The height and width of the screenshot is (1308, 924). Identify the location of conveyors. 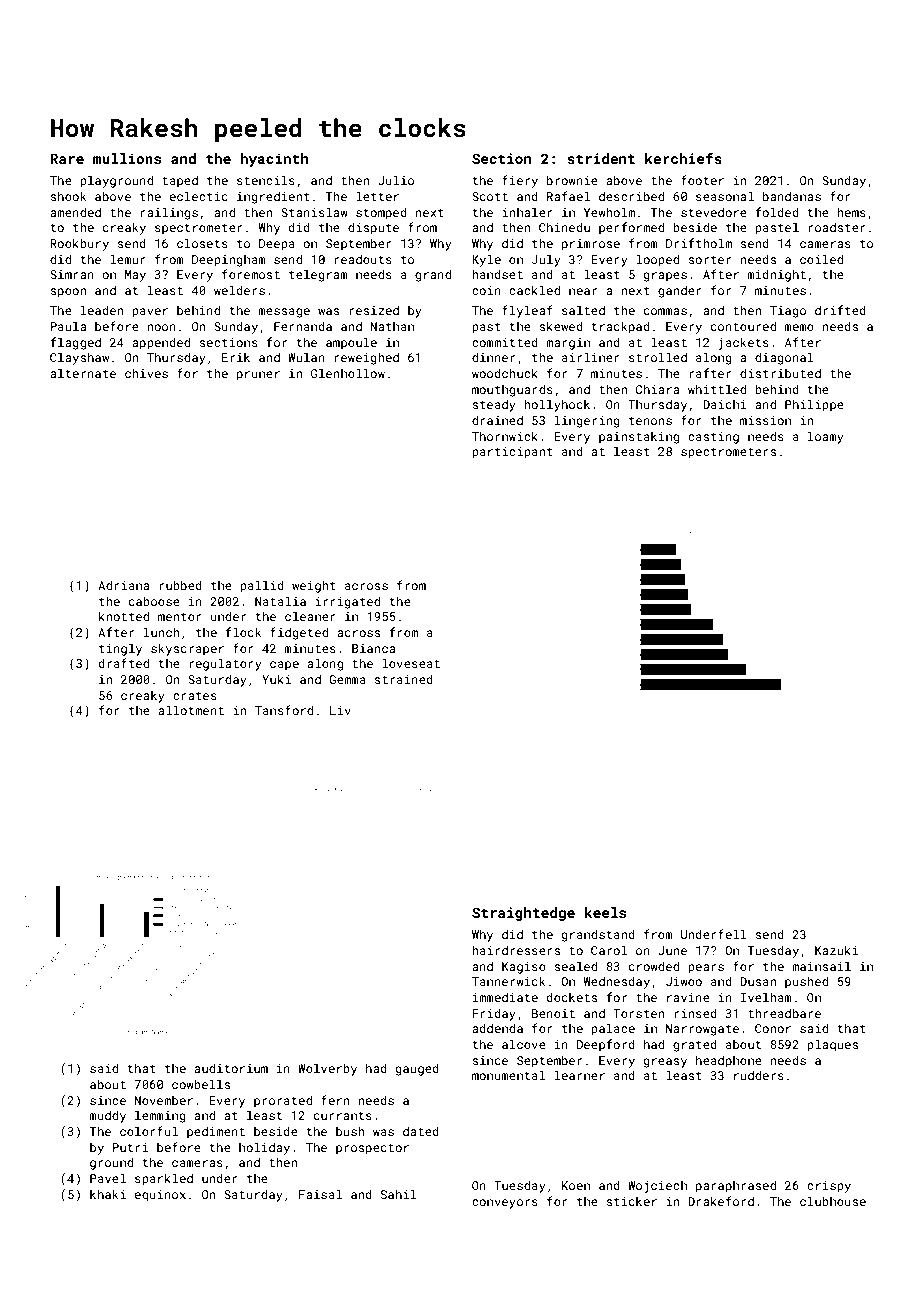
(505, 1204).
